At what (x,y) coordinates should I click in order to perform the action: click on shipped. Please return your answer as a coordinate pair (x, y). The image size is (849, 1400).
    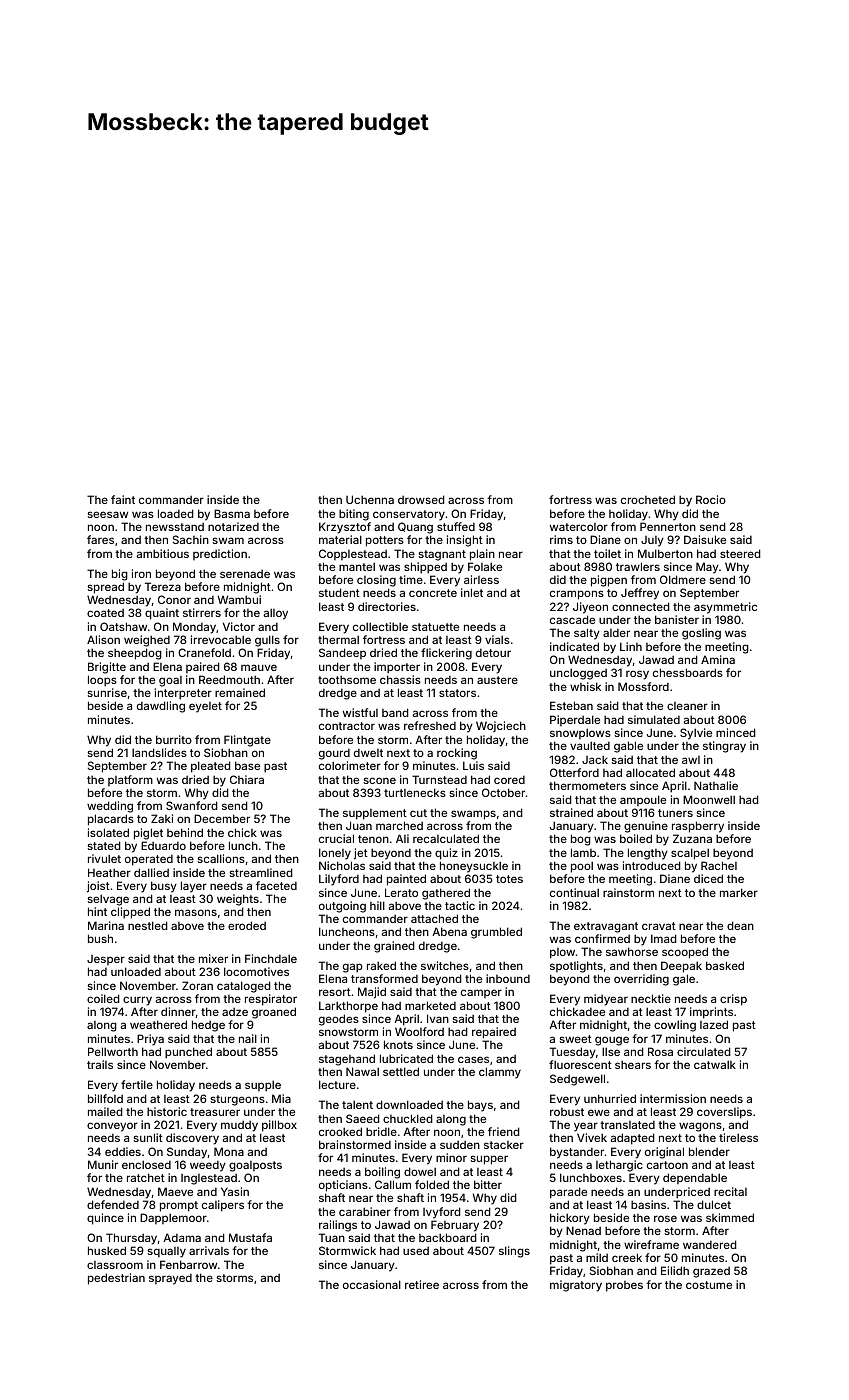
    Looking at the image, I should click on (425, 568).
